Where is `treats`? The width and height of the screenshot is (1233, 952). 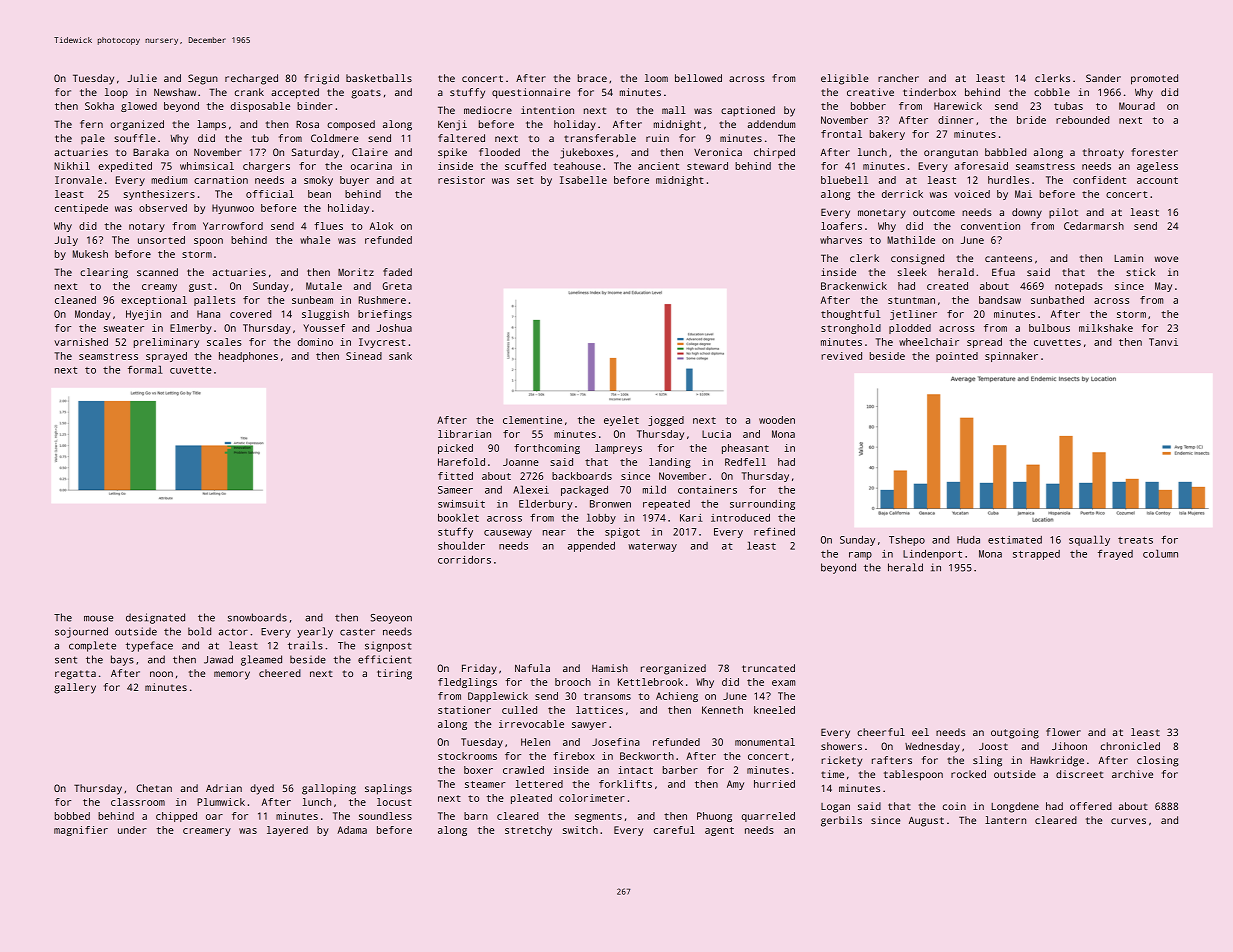
treats is located at coordinates (1135, 540).
